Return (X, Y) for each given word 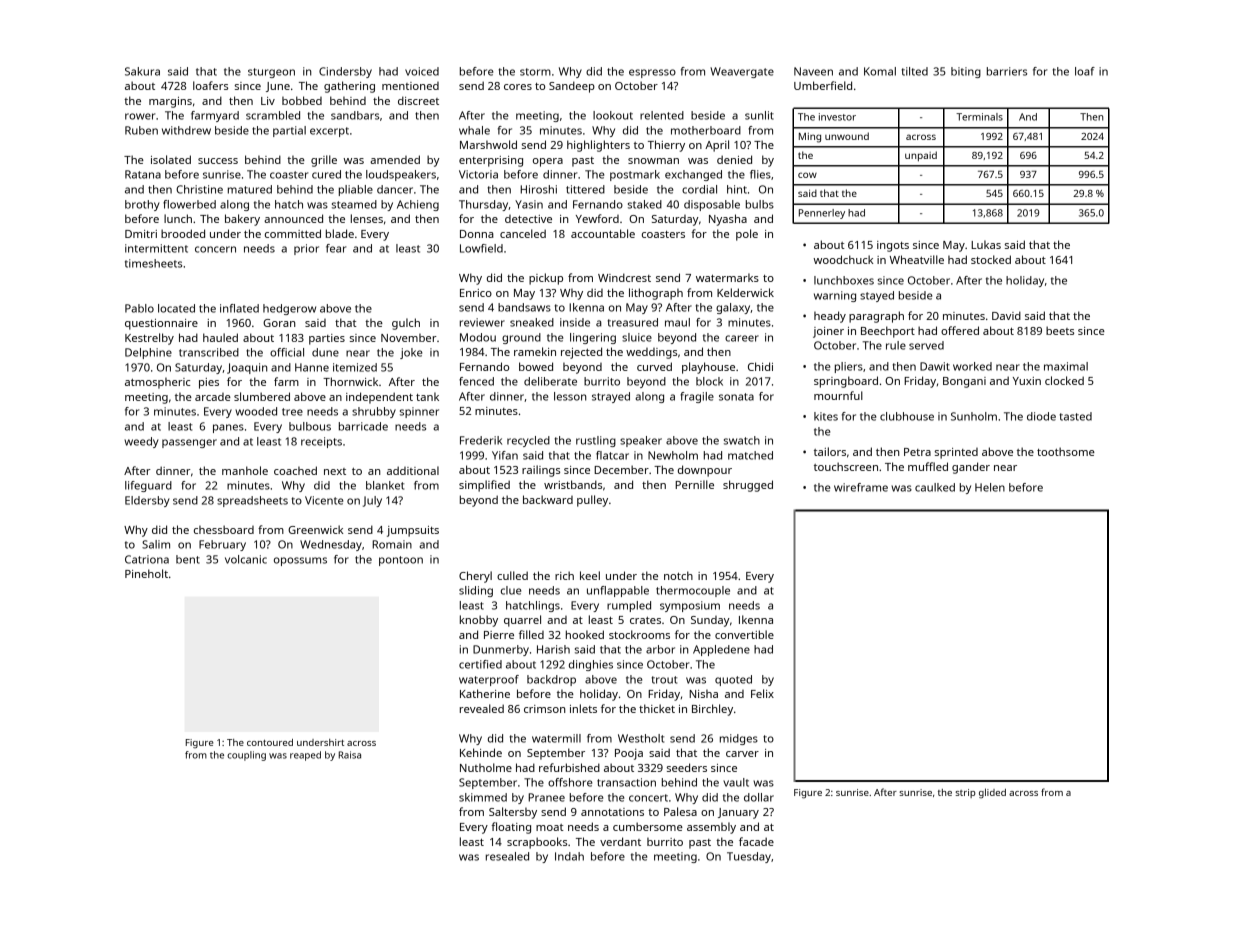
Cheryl (475, 577)
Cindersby (345, 72)
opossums (300, 561)
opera (548, 162)
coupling (246, 756)
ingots (893, 246)
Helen (990, 487)
